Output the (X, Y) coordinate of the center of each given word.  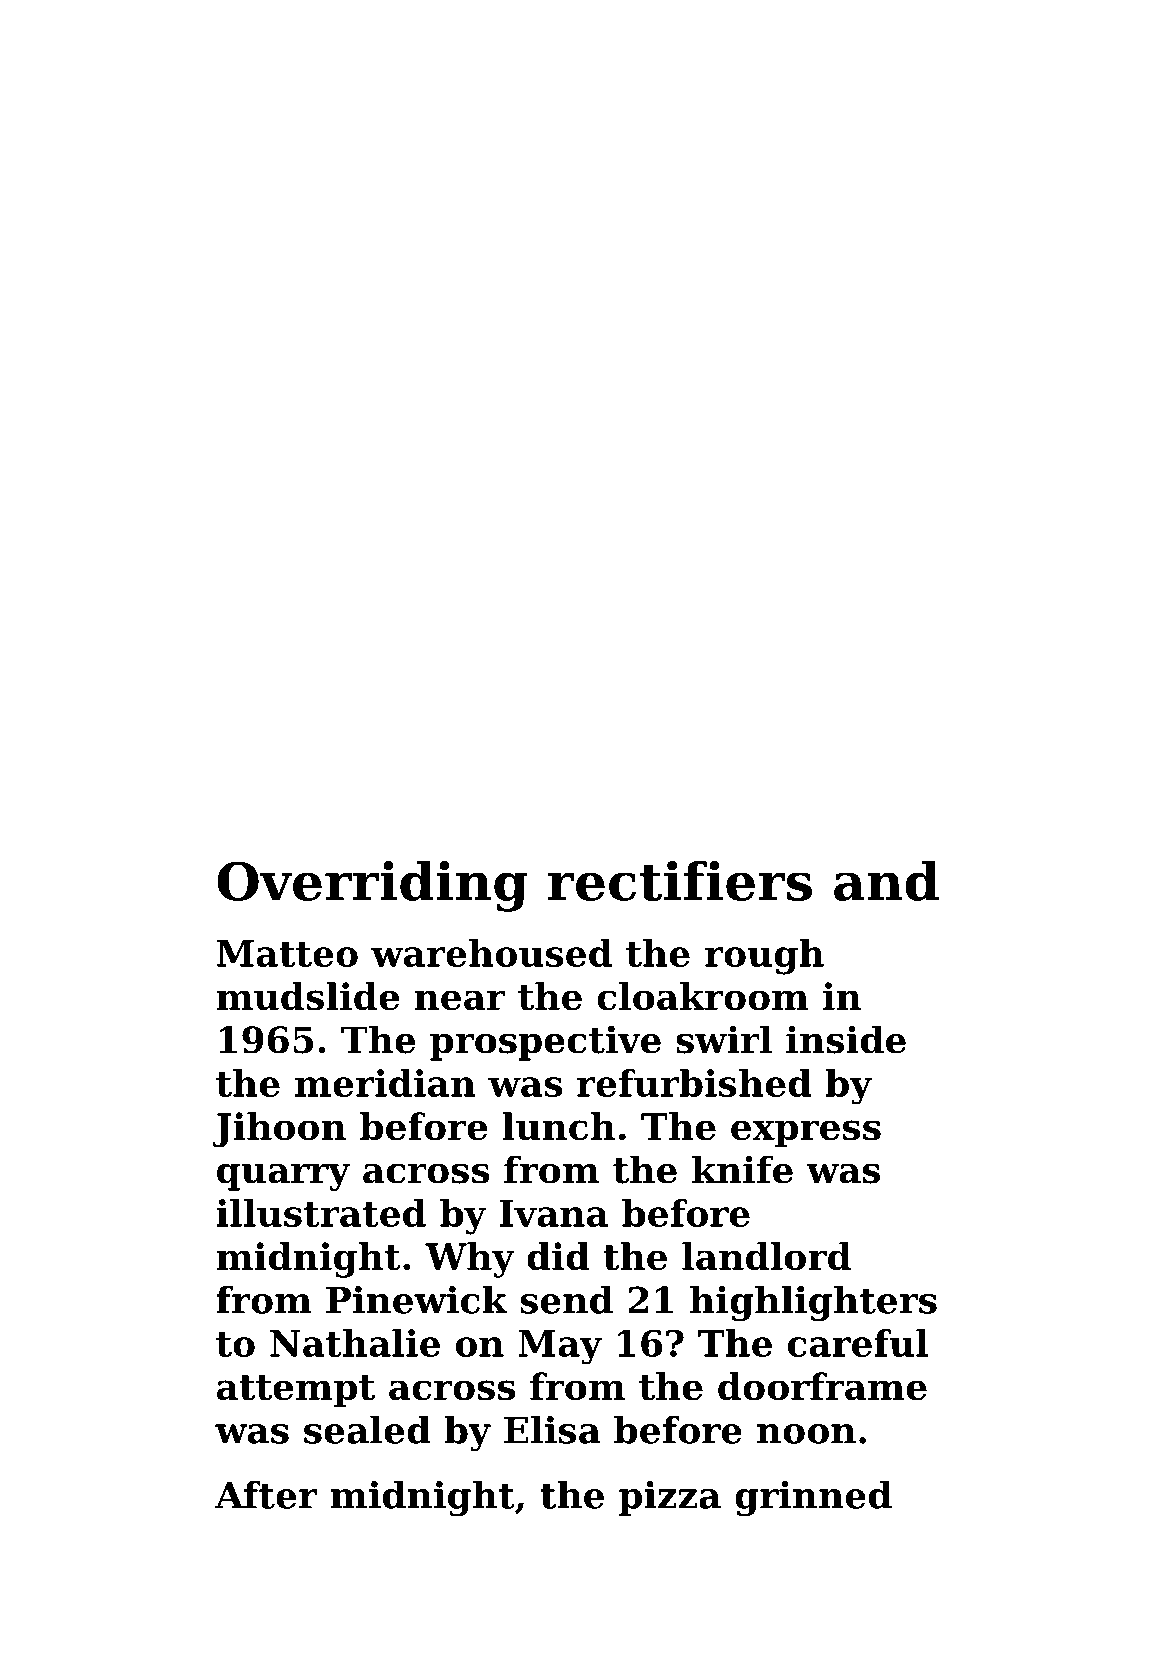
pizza (670, 1498)
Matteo (287, 953)
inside (846, 1039)
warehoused (491, 953)
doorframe (822, 1386)
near (460, 1000)
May (560, 1347)
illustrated (321, 1213)
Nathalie (355, 1343)
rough (764, 957)
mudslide (308, 996)
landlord (766, 1256)
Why (470, 1260)
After (266, 1495)
